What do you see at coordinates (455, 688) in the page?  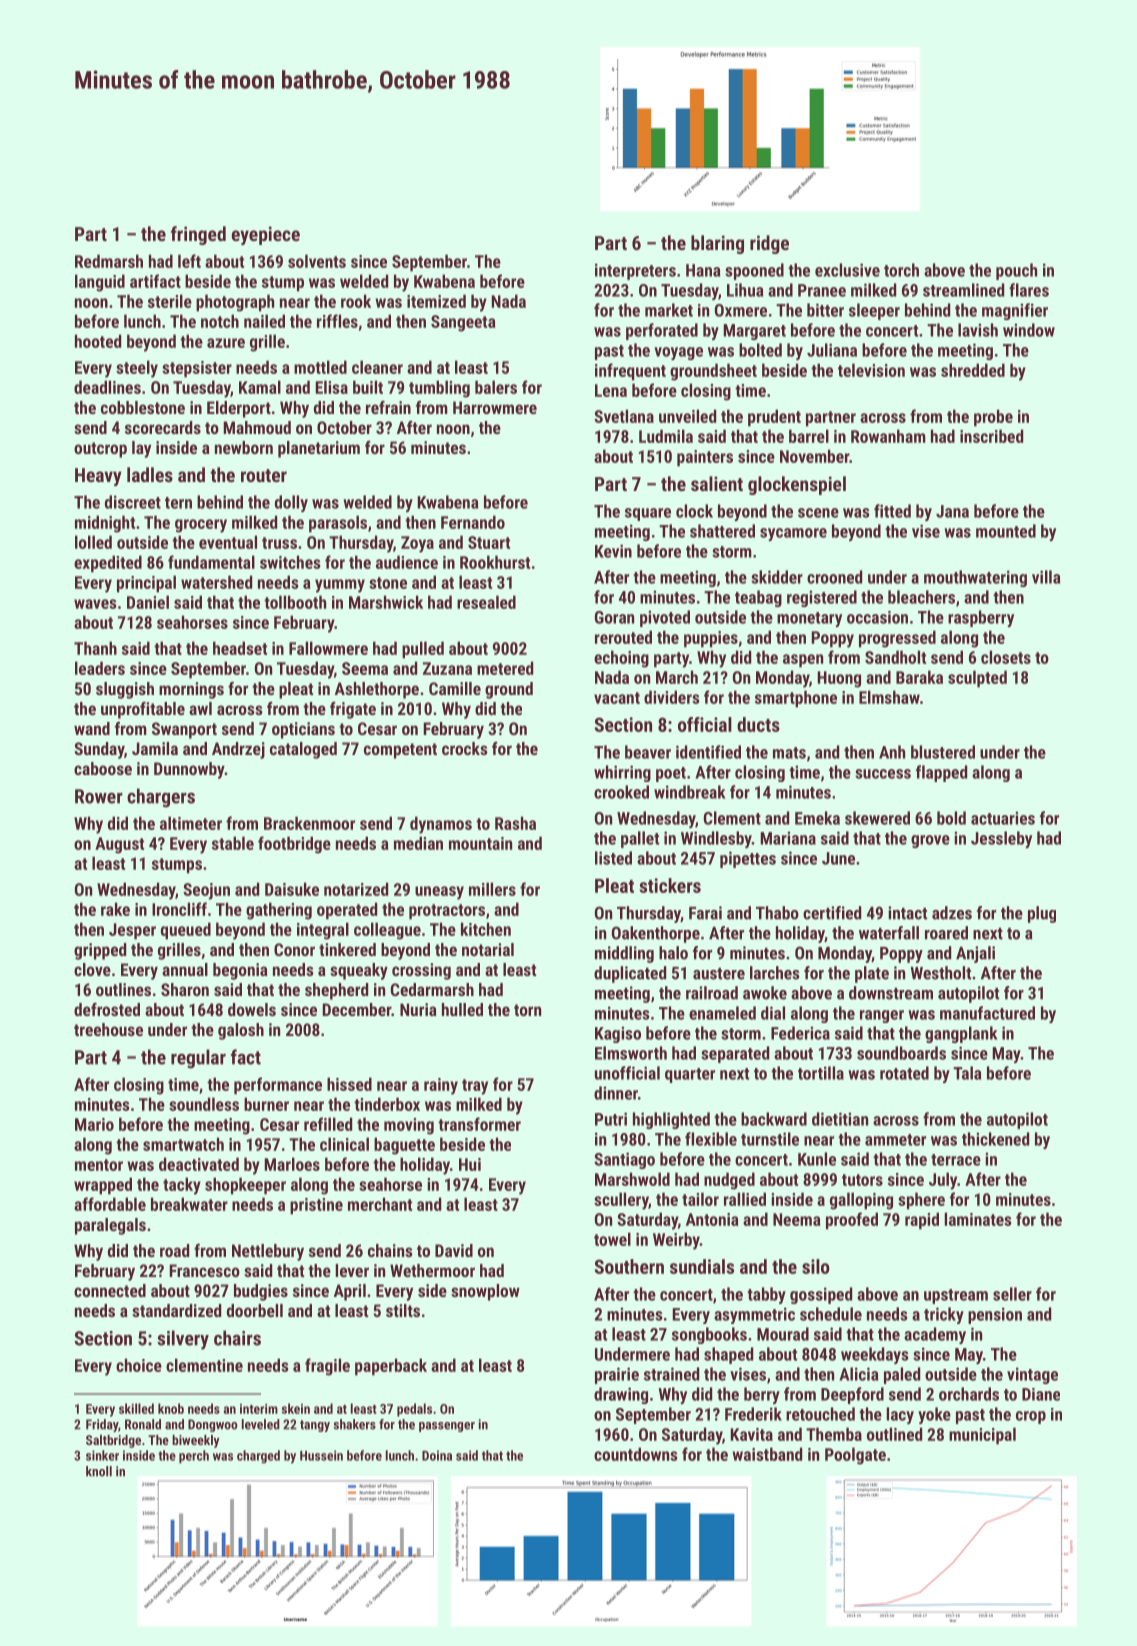 I see `Camille` at bounding box center [455, 688].
